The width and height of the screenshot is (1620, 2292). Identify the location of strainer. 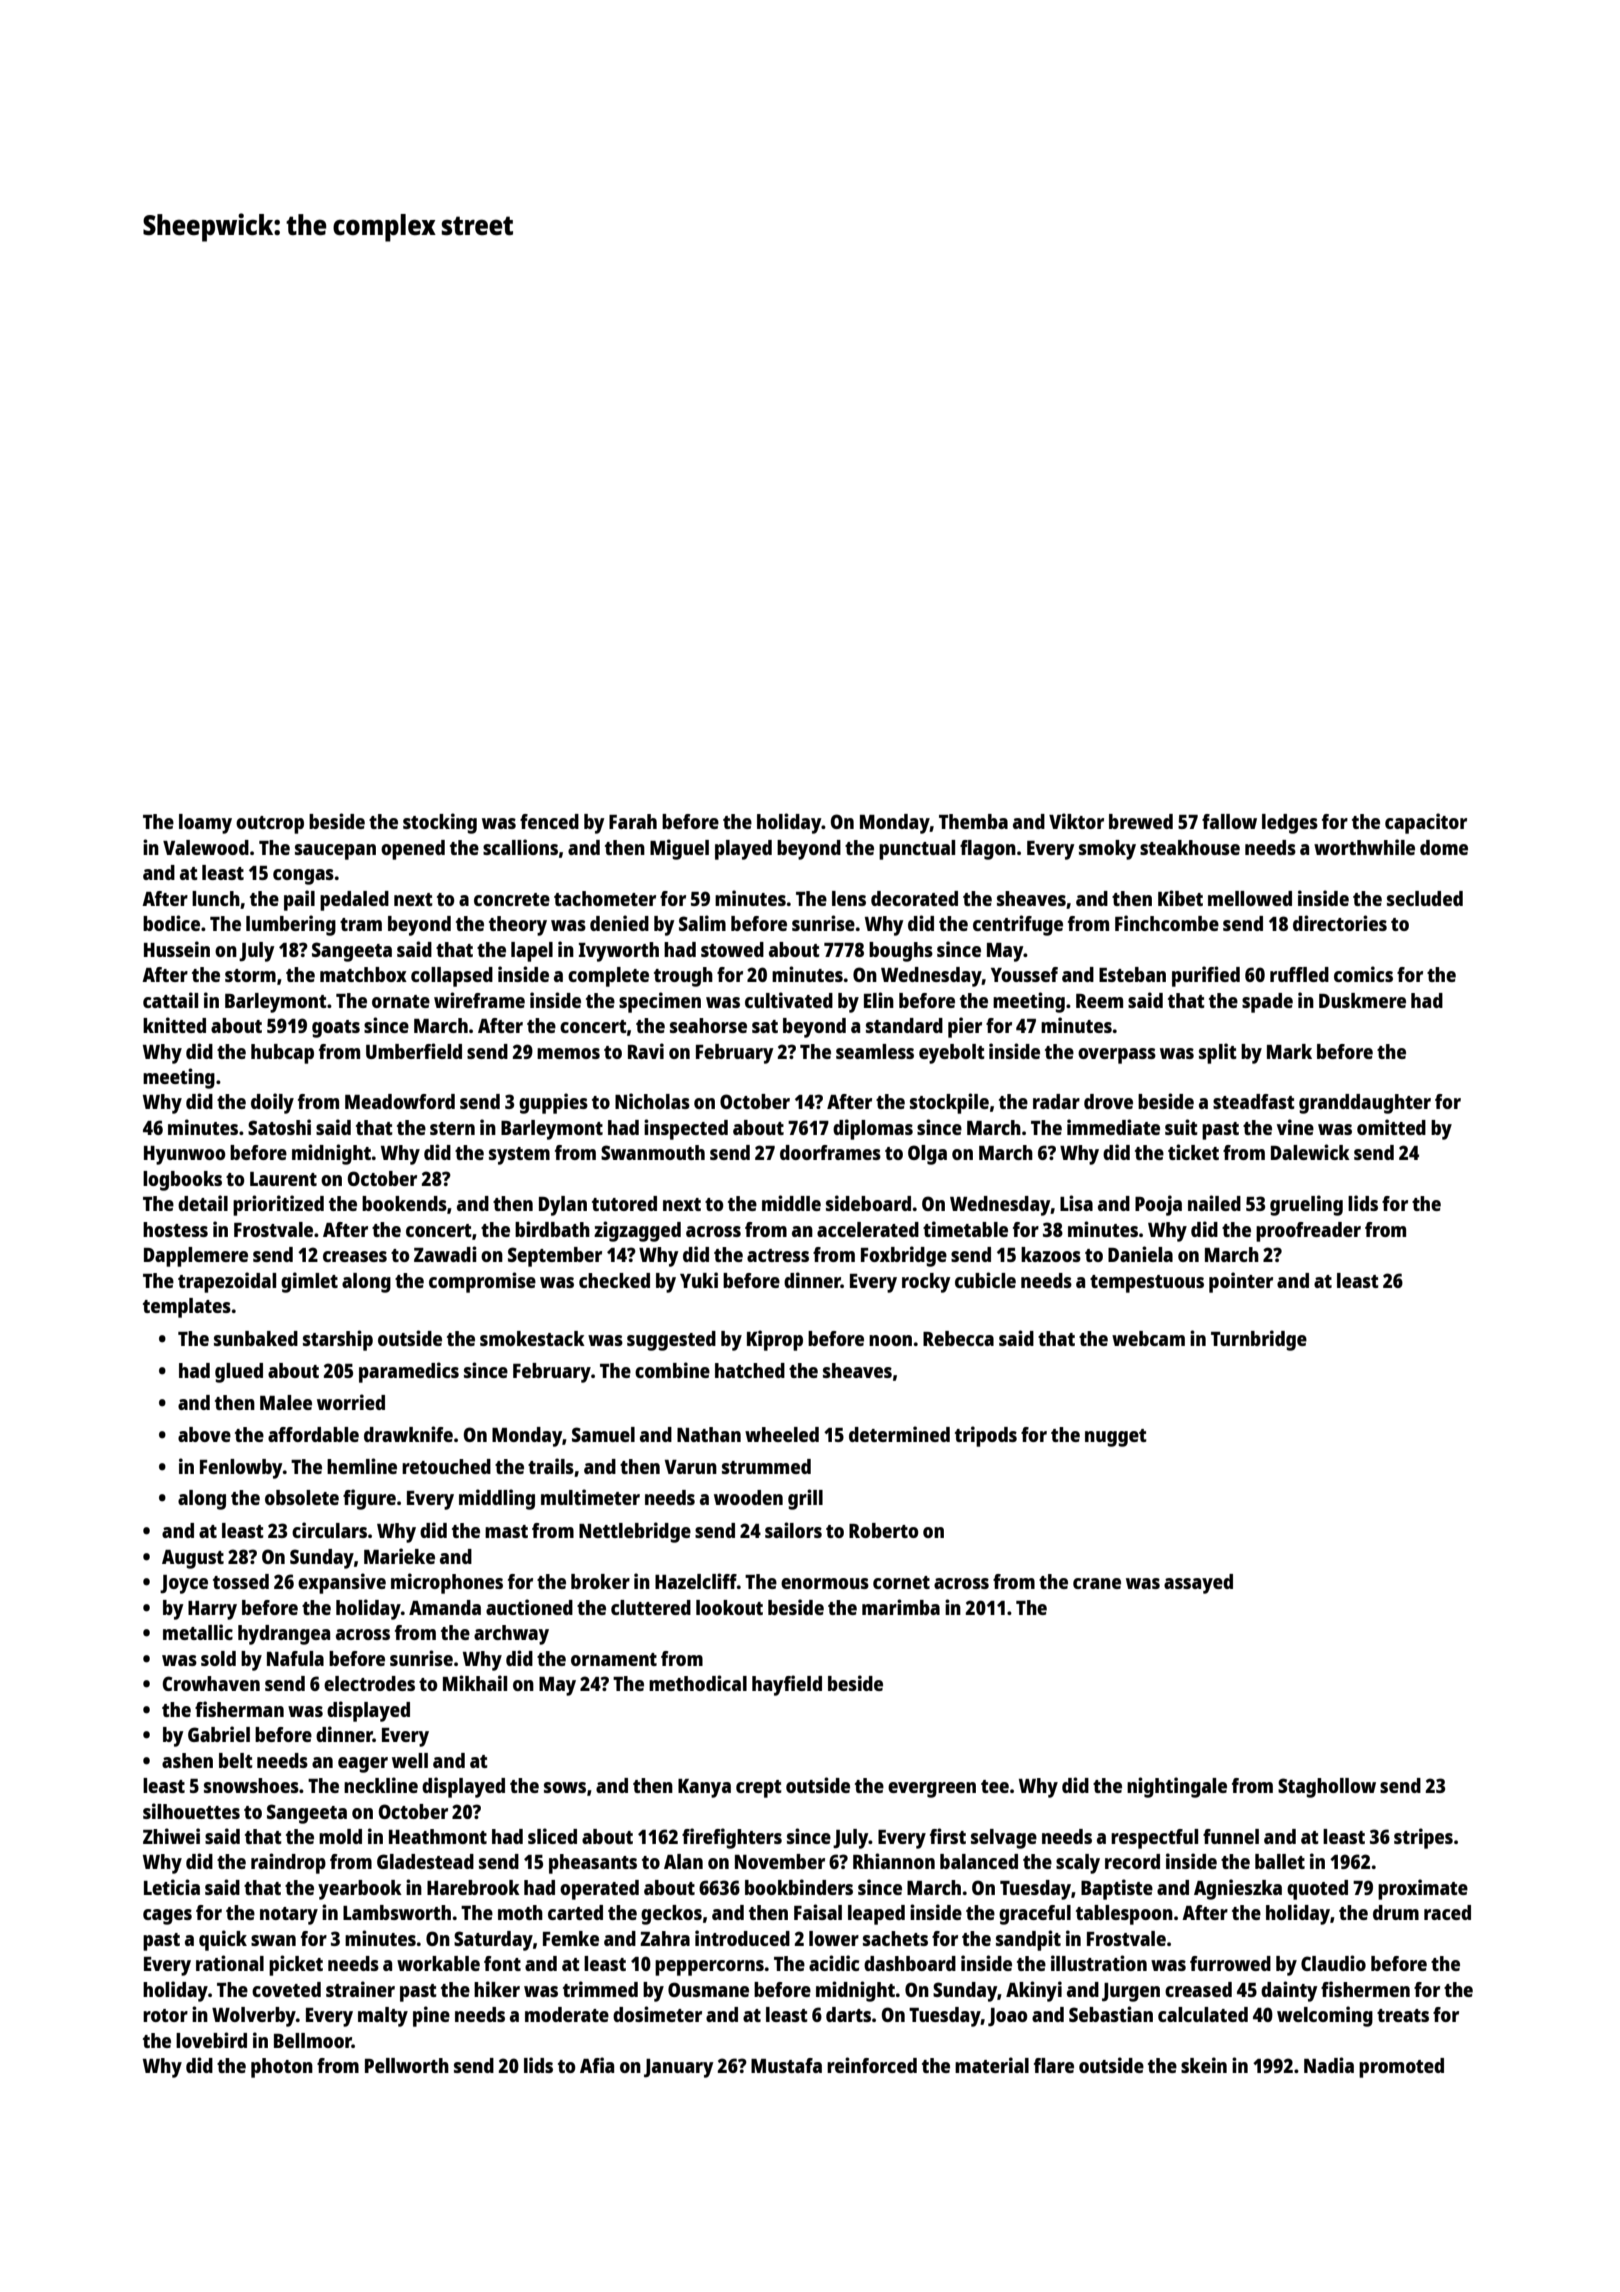
(360, 1989).
